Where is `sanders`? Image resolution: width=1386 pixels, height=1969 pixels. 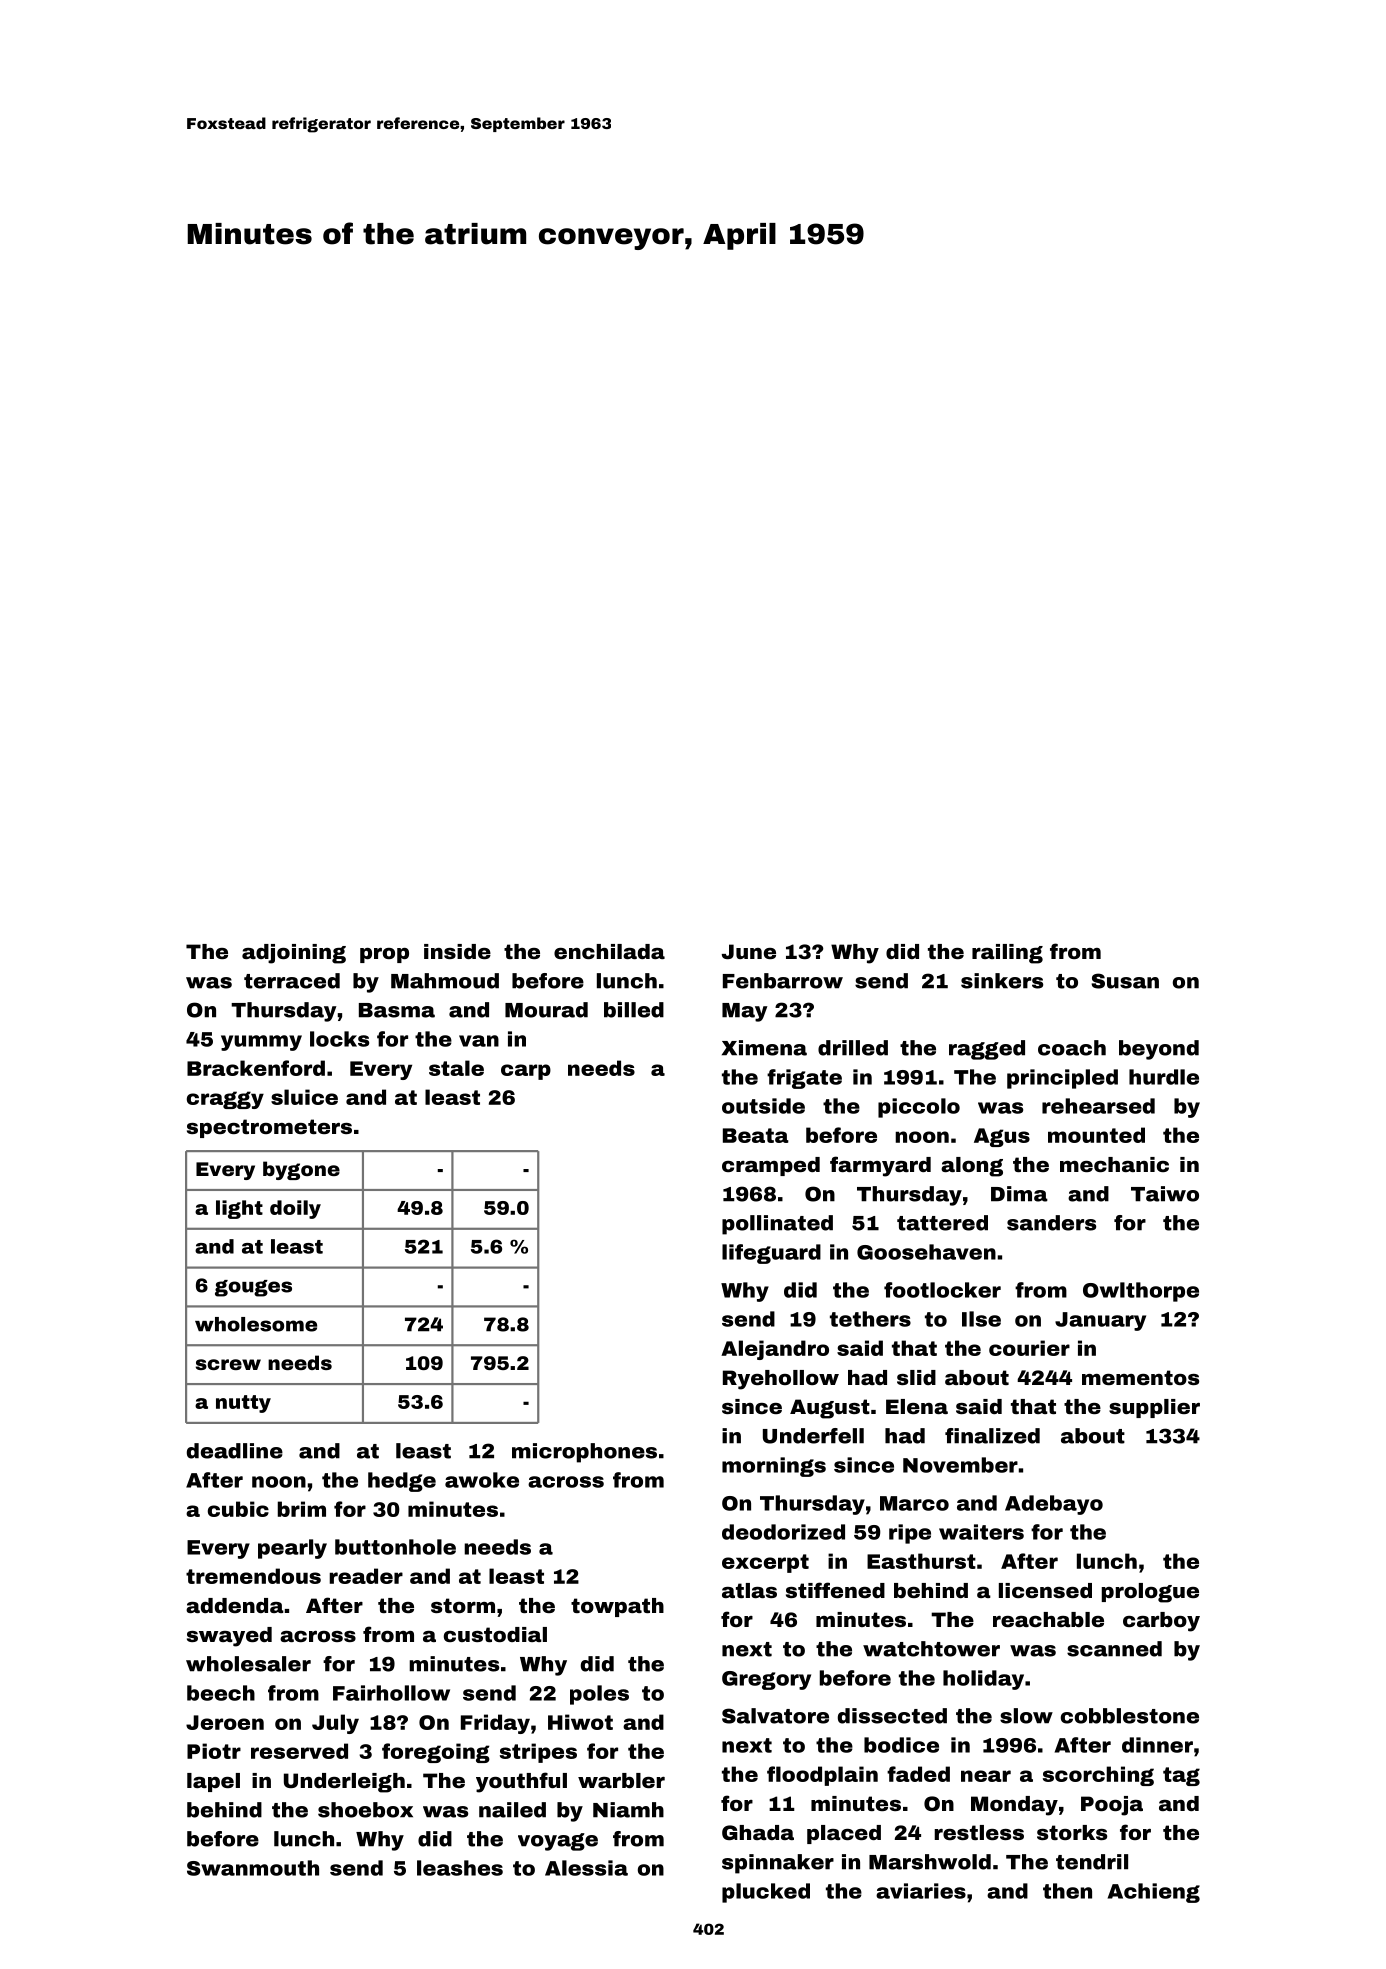 sanders is located at coordinates (1051, 1223).
